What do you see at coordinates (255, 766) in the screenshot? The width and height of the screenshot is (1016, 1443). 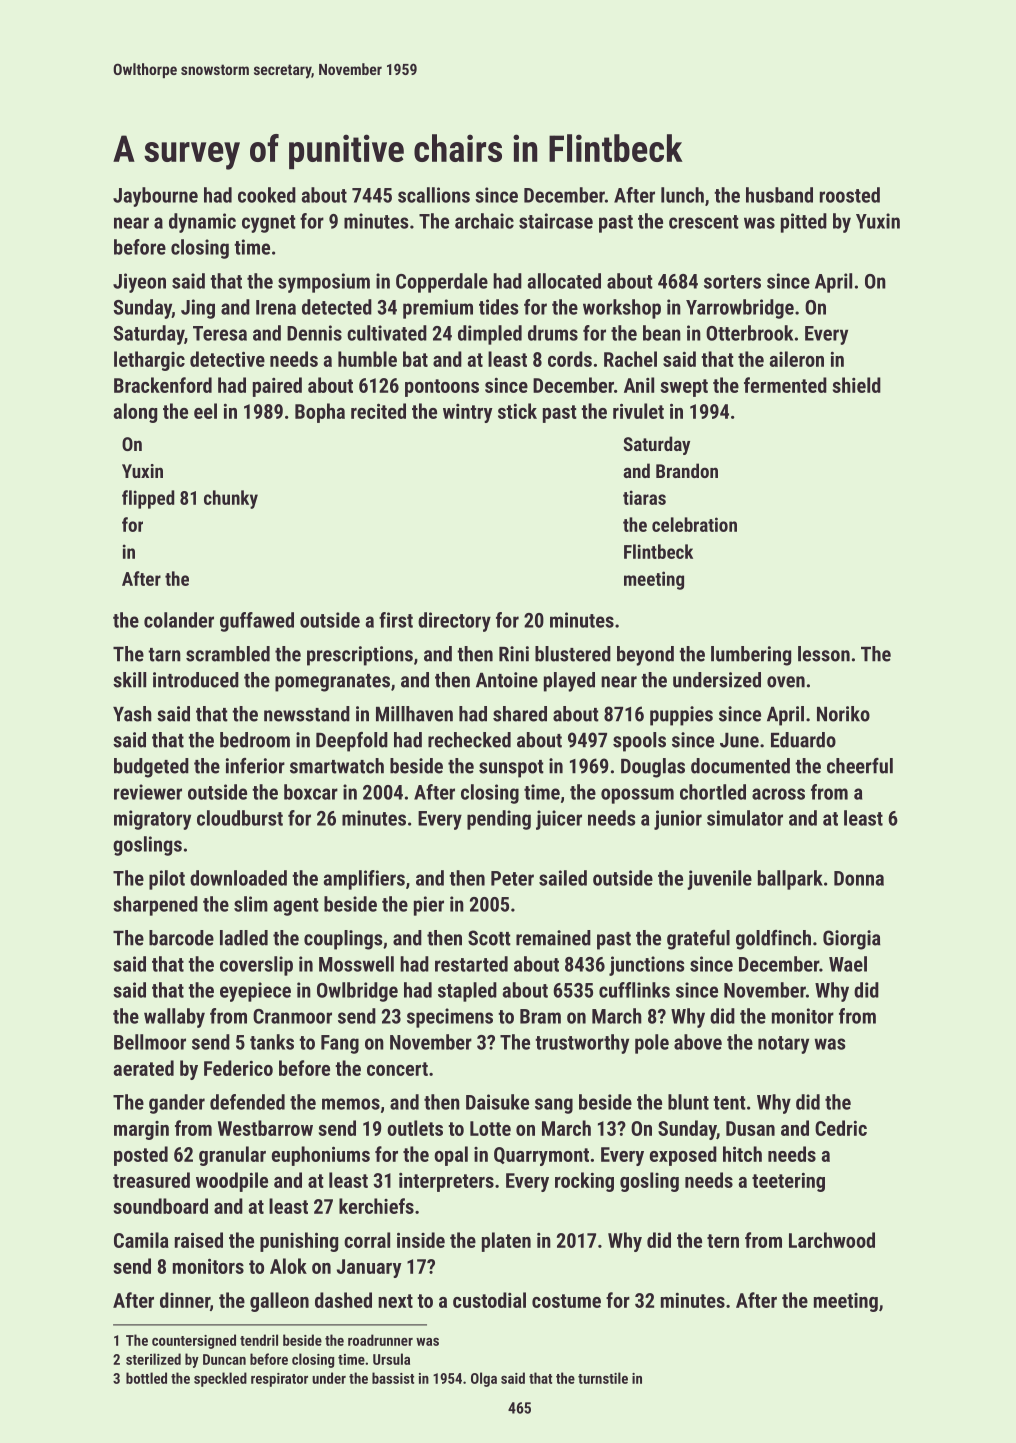 I see `inferior` at bounding box center [255, 766].
